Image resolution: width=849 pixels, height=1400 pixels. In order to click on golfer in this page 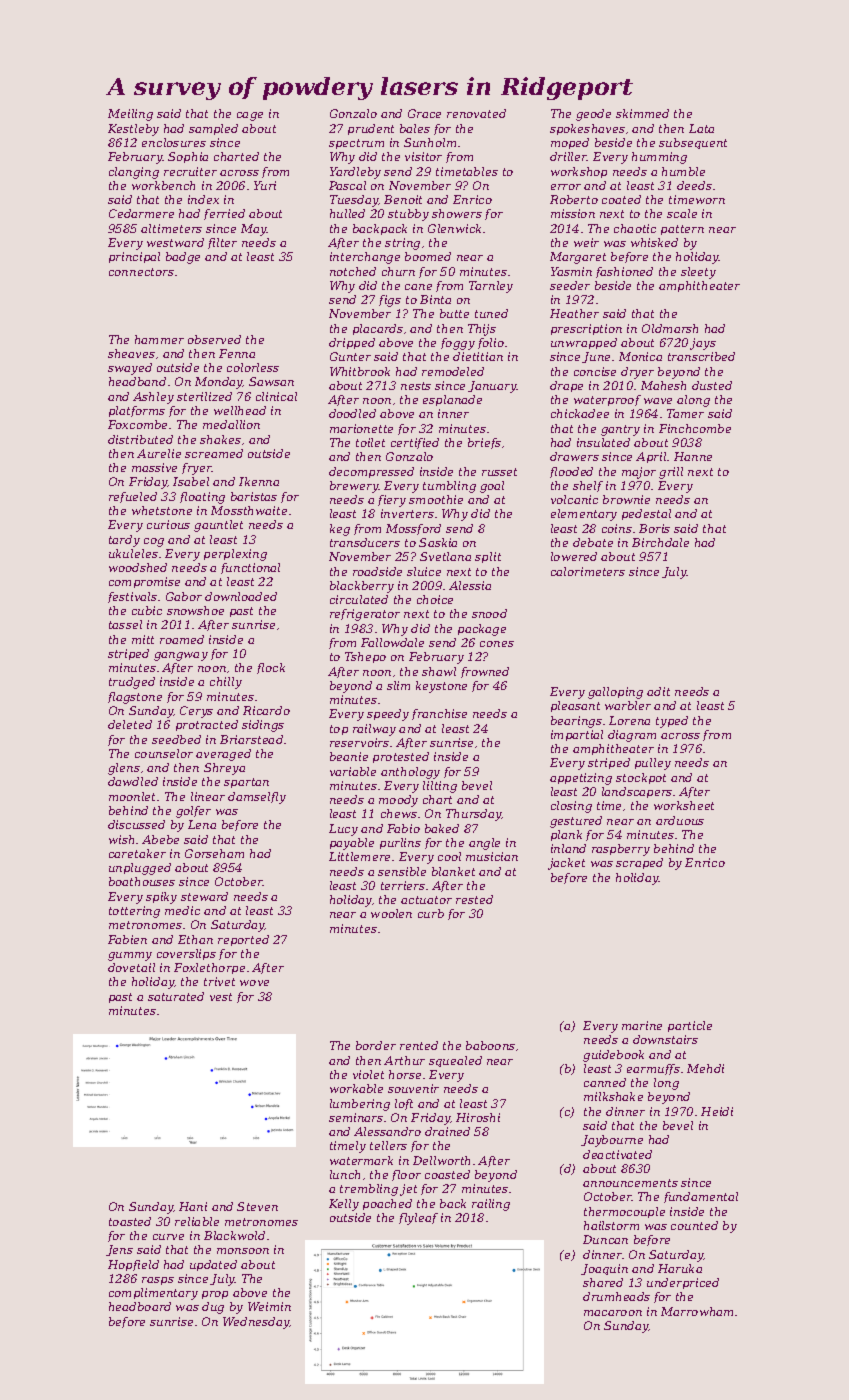, I will do `click(193, 812)`.
